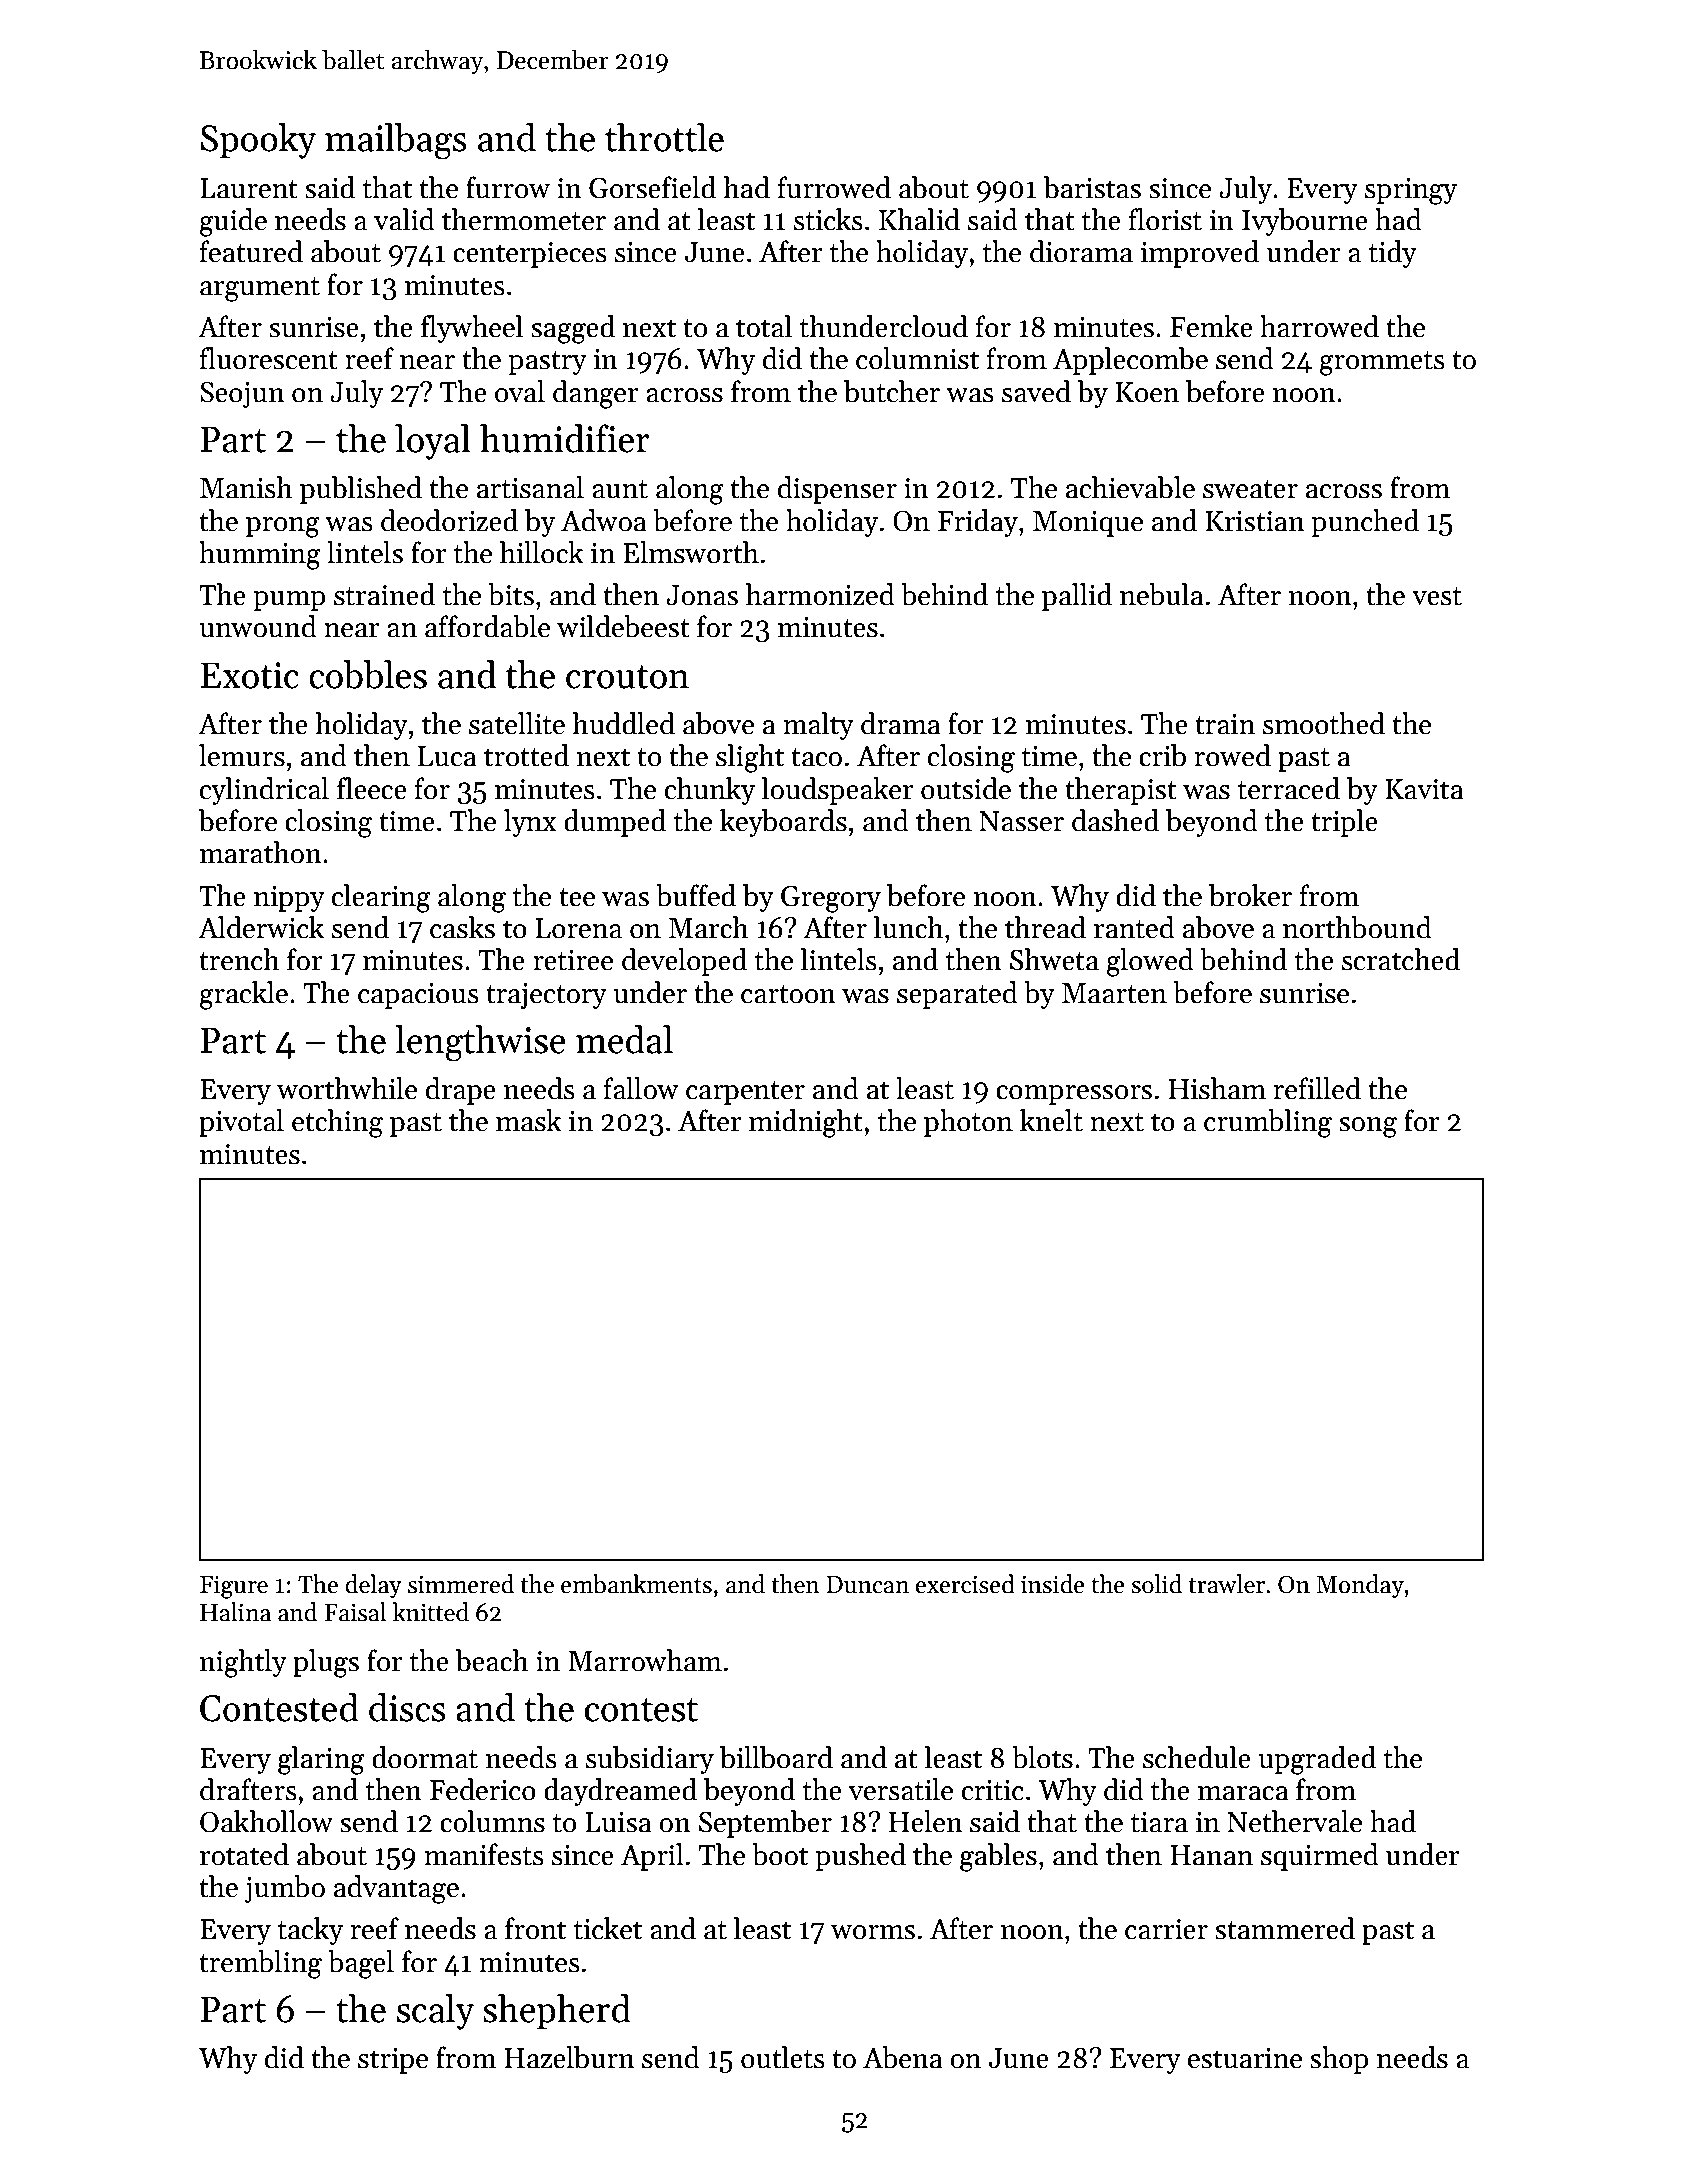 Image resolution: width=1683 pixels, height=2178 pixels. What do you see at coordinates (1368, 1127) in the screenshot?
I see `song` at bounding box center [1368, 1127].
